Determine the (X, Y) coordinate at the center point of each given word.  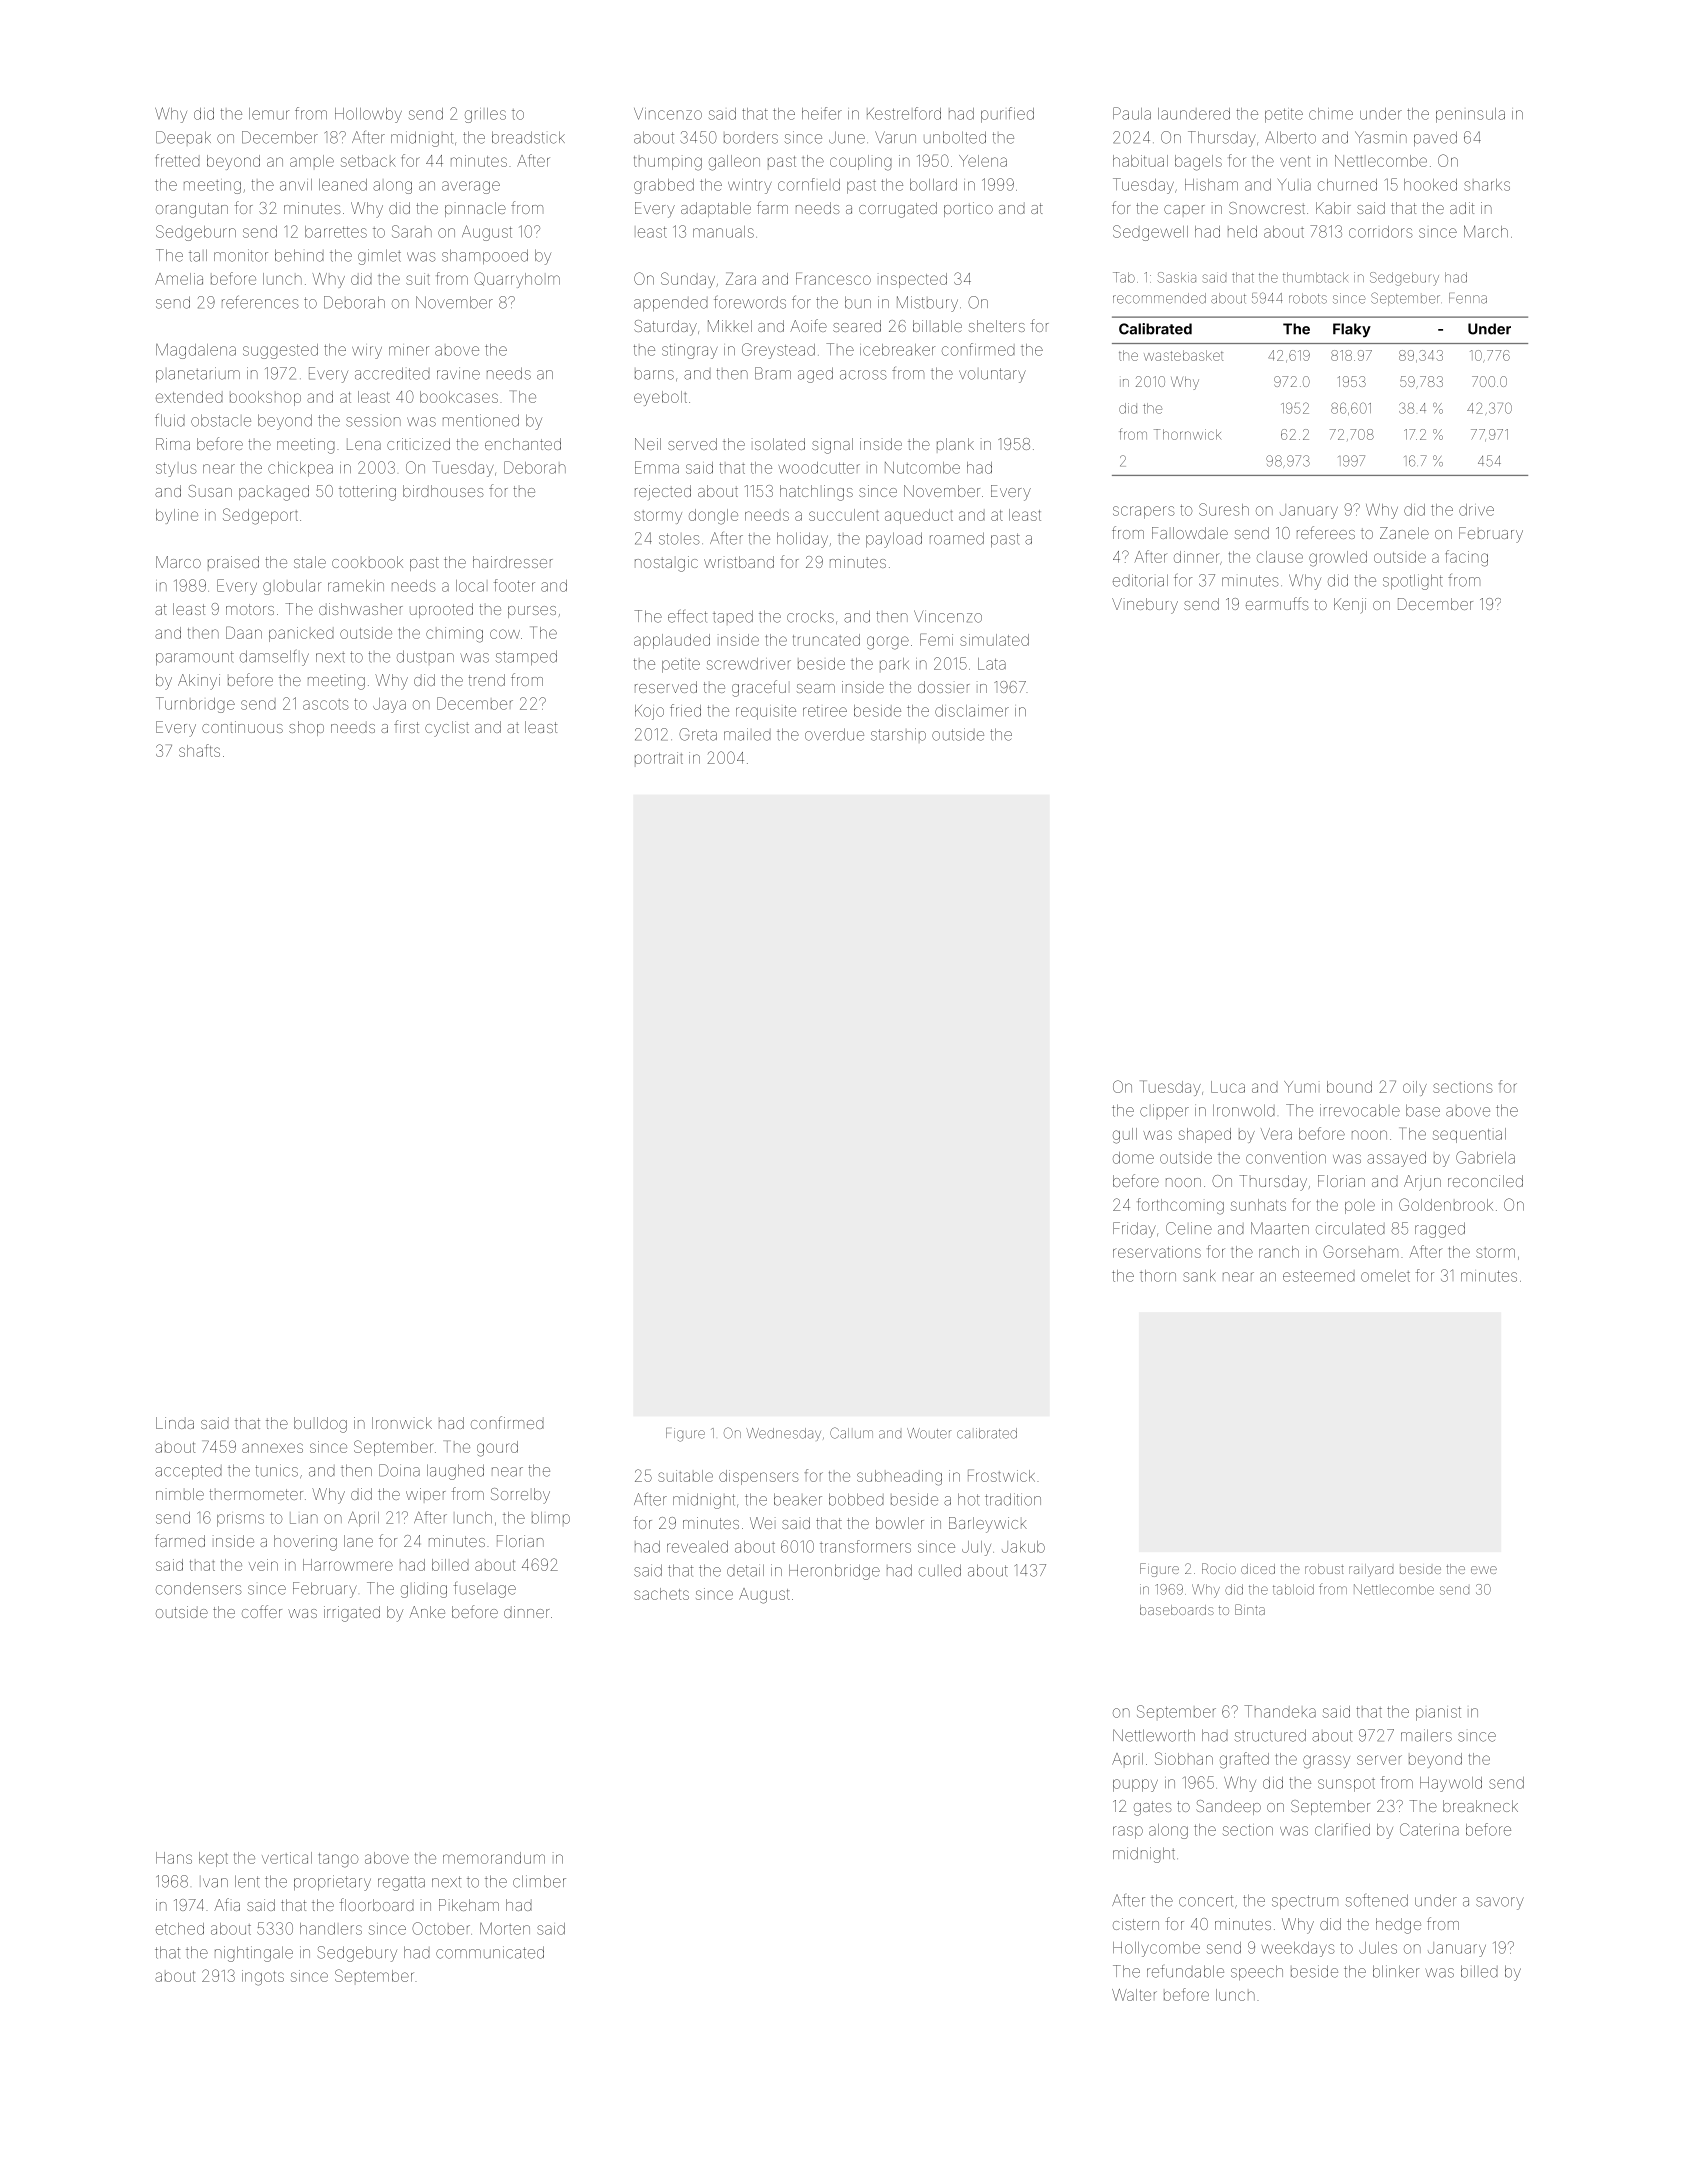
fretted (177, 160)
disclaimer (972, 711)
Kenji (1350, 605)
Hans (174, 1858)
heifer (822, 113)
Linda (175, 1423)
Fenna (1468, 298)
